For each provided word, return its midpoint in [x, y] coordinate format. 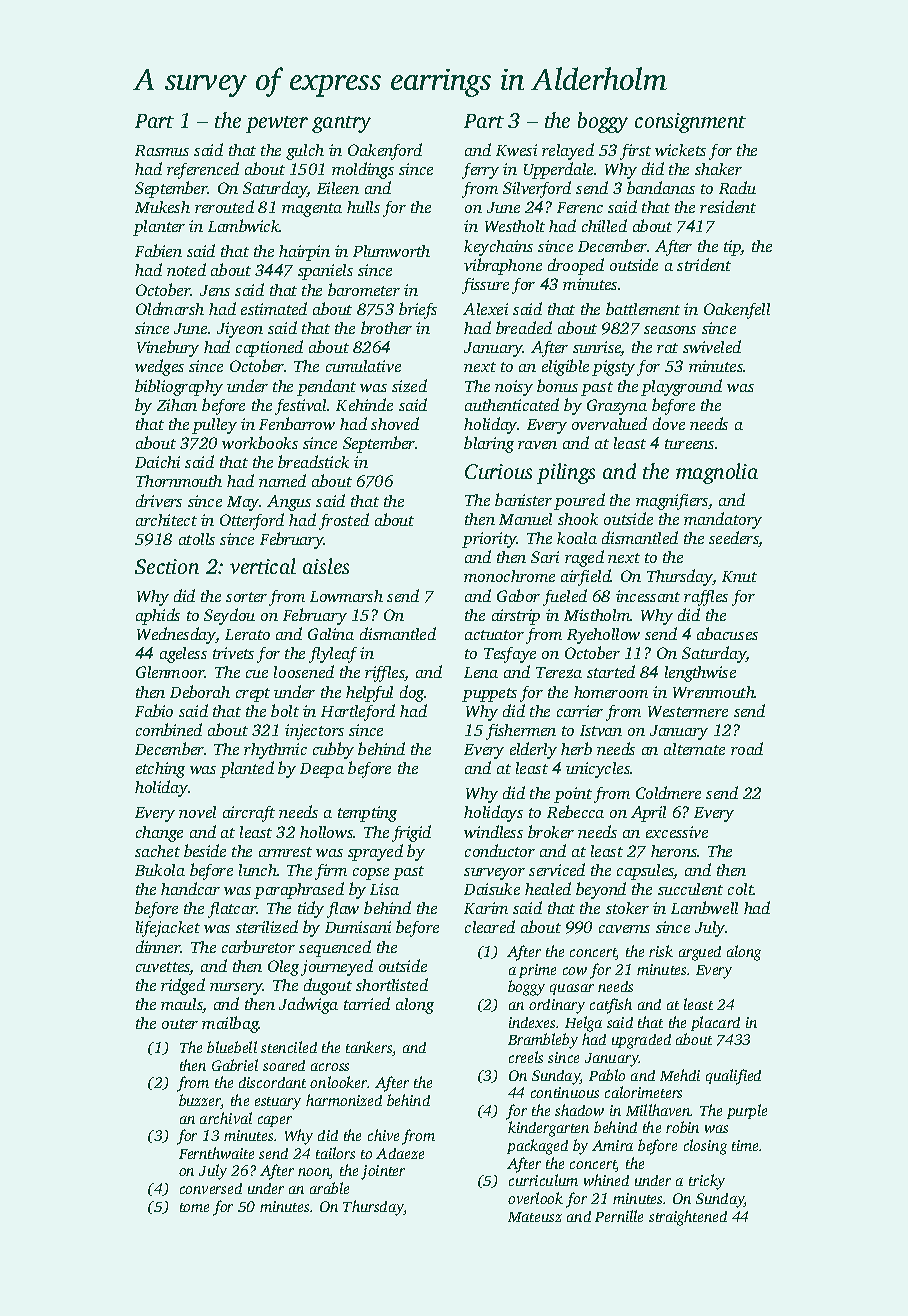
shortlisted [392, 984]
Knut [739, 576]
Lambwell [704, 907]
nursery [236, 989]
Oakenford [385, 151]
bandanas [661, 187]
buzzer [200, 1101]
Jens [215, 290]
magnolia [717, 473]
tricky [707, 1182]
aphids [158, 616]
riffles [385, 674]
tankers [369, 1048]
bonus [557, 385]
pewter [277, 124]
